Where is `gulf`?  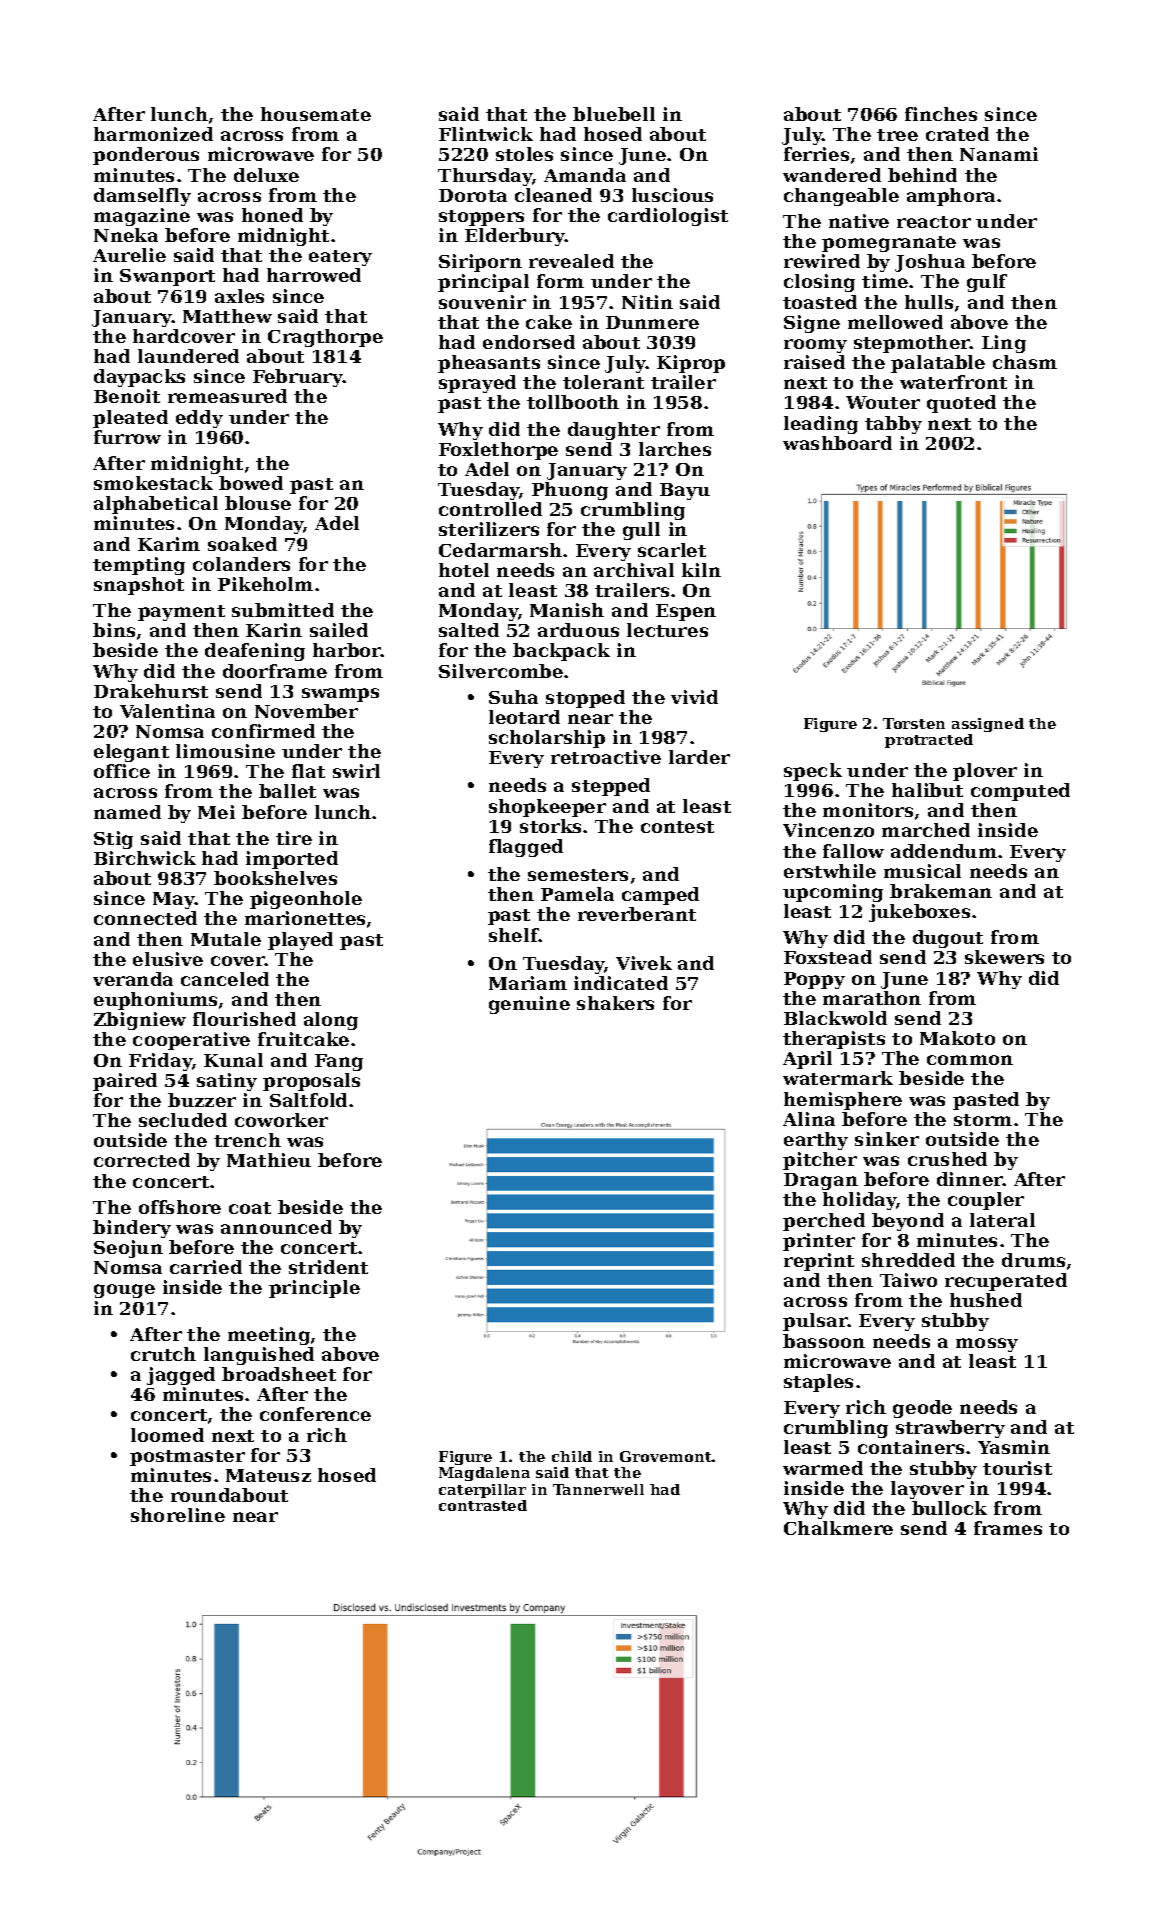 gulf is located at coordinates (987, 283).
